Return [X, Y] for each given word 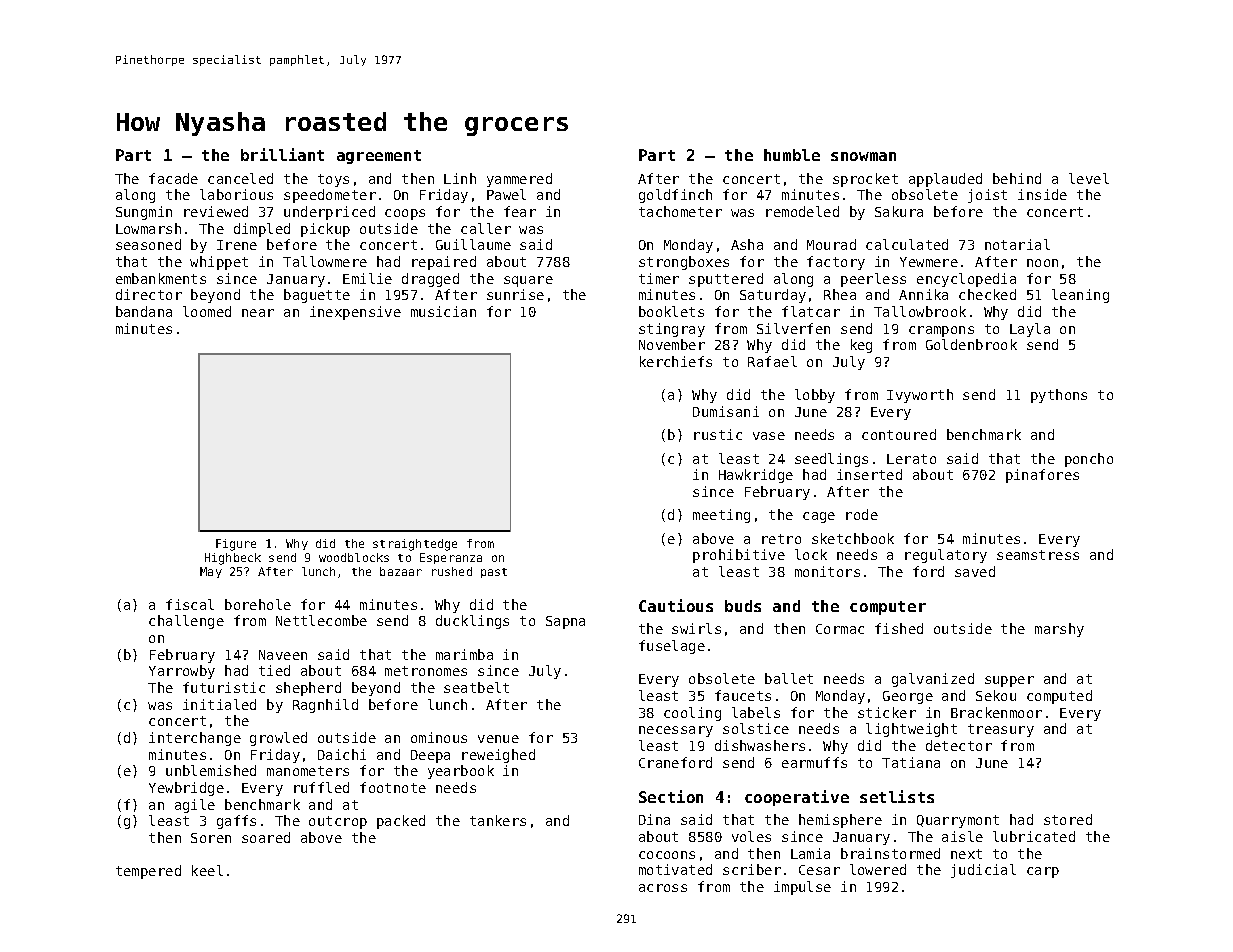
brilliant [282, 154]
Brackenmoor [996, 712]
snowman [863, 156]
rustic [718, 434]
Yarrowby [182, 672]
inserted [869, 474]
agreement [379, 157]
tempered [148, 872]
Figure [236, 545]
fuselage [672, 647]
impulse [802, 888]
